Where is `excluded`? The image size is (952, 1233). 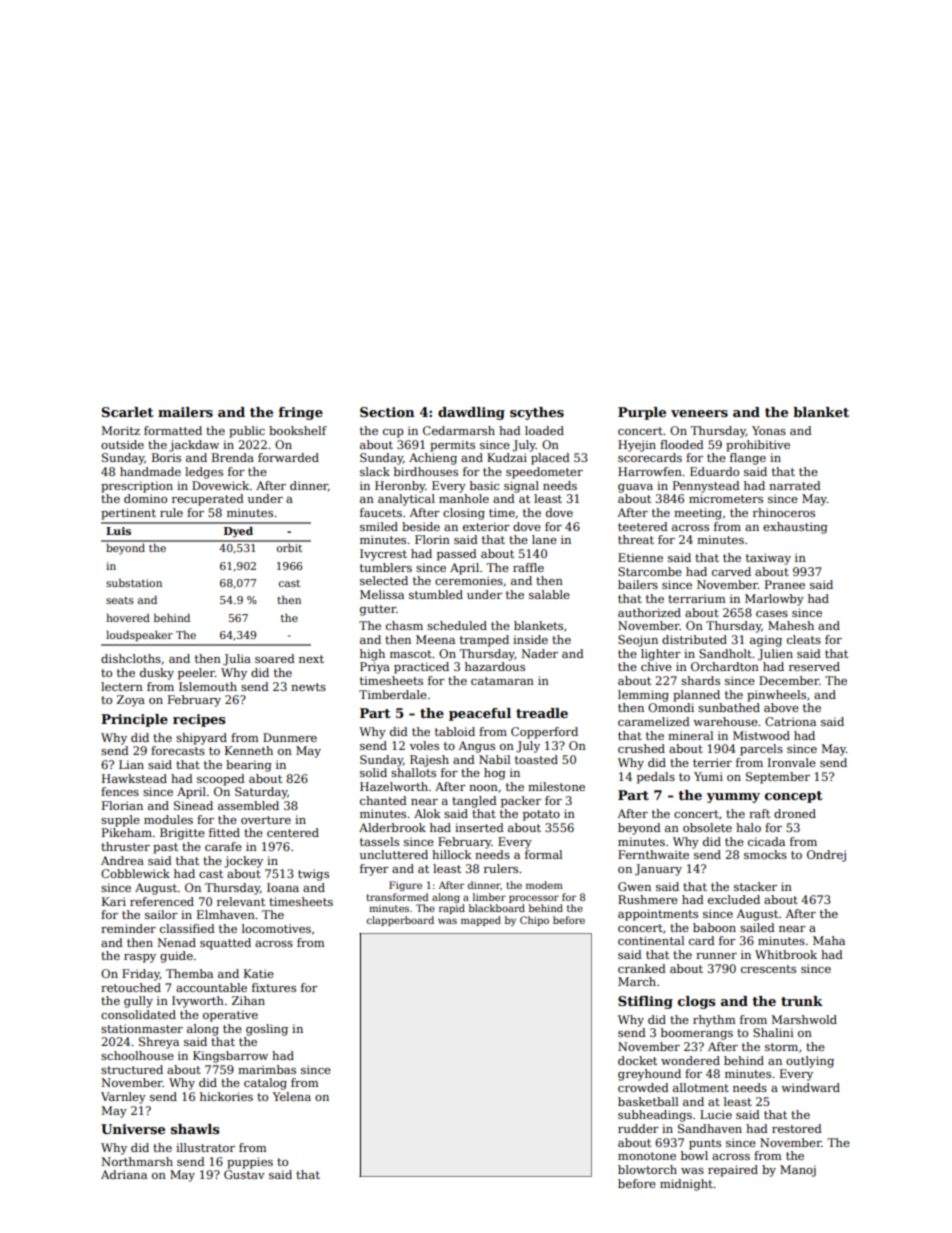
excluded is located at coordinates (734, 899).
